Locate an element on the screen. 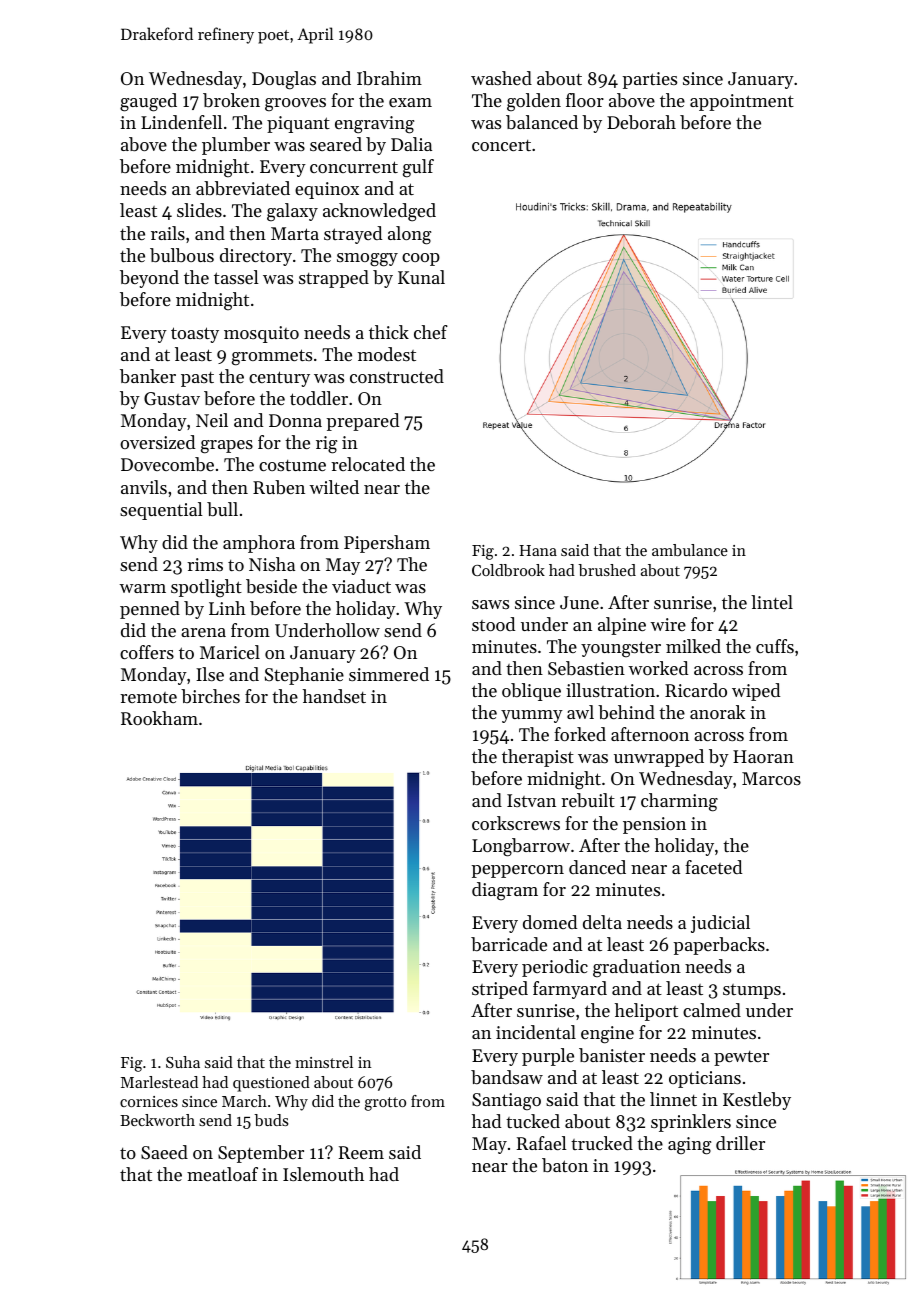 The height and width of the screenshot is (1308, 924). remote is located at coordinates (148, 697).
